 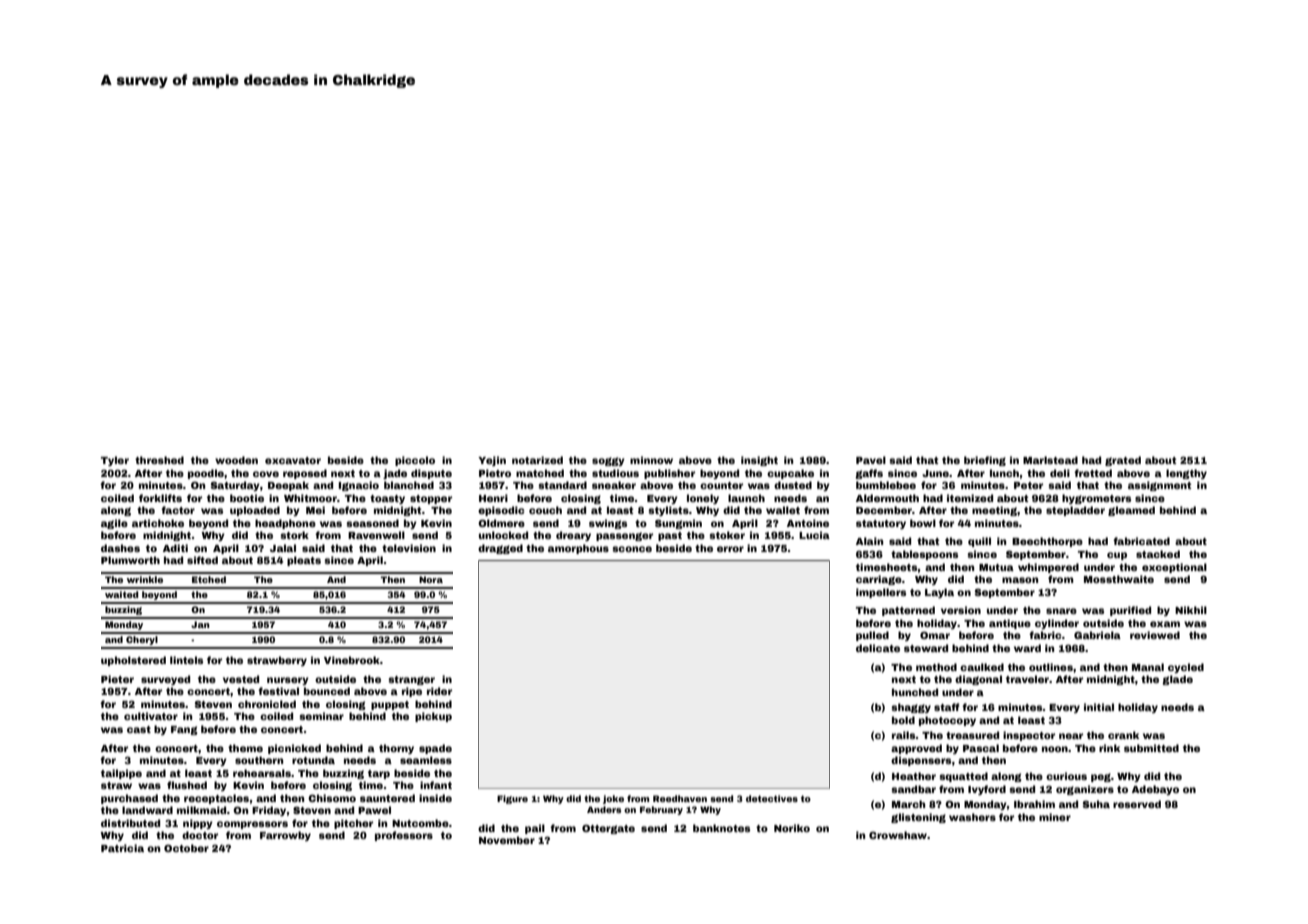 I want to click on rider, so click(x=439, y=691).
